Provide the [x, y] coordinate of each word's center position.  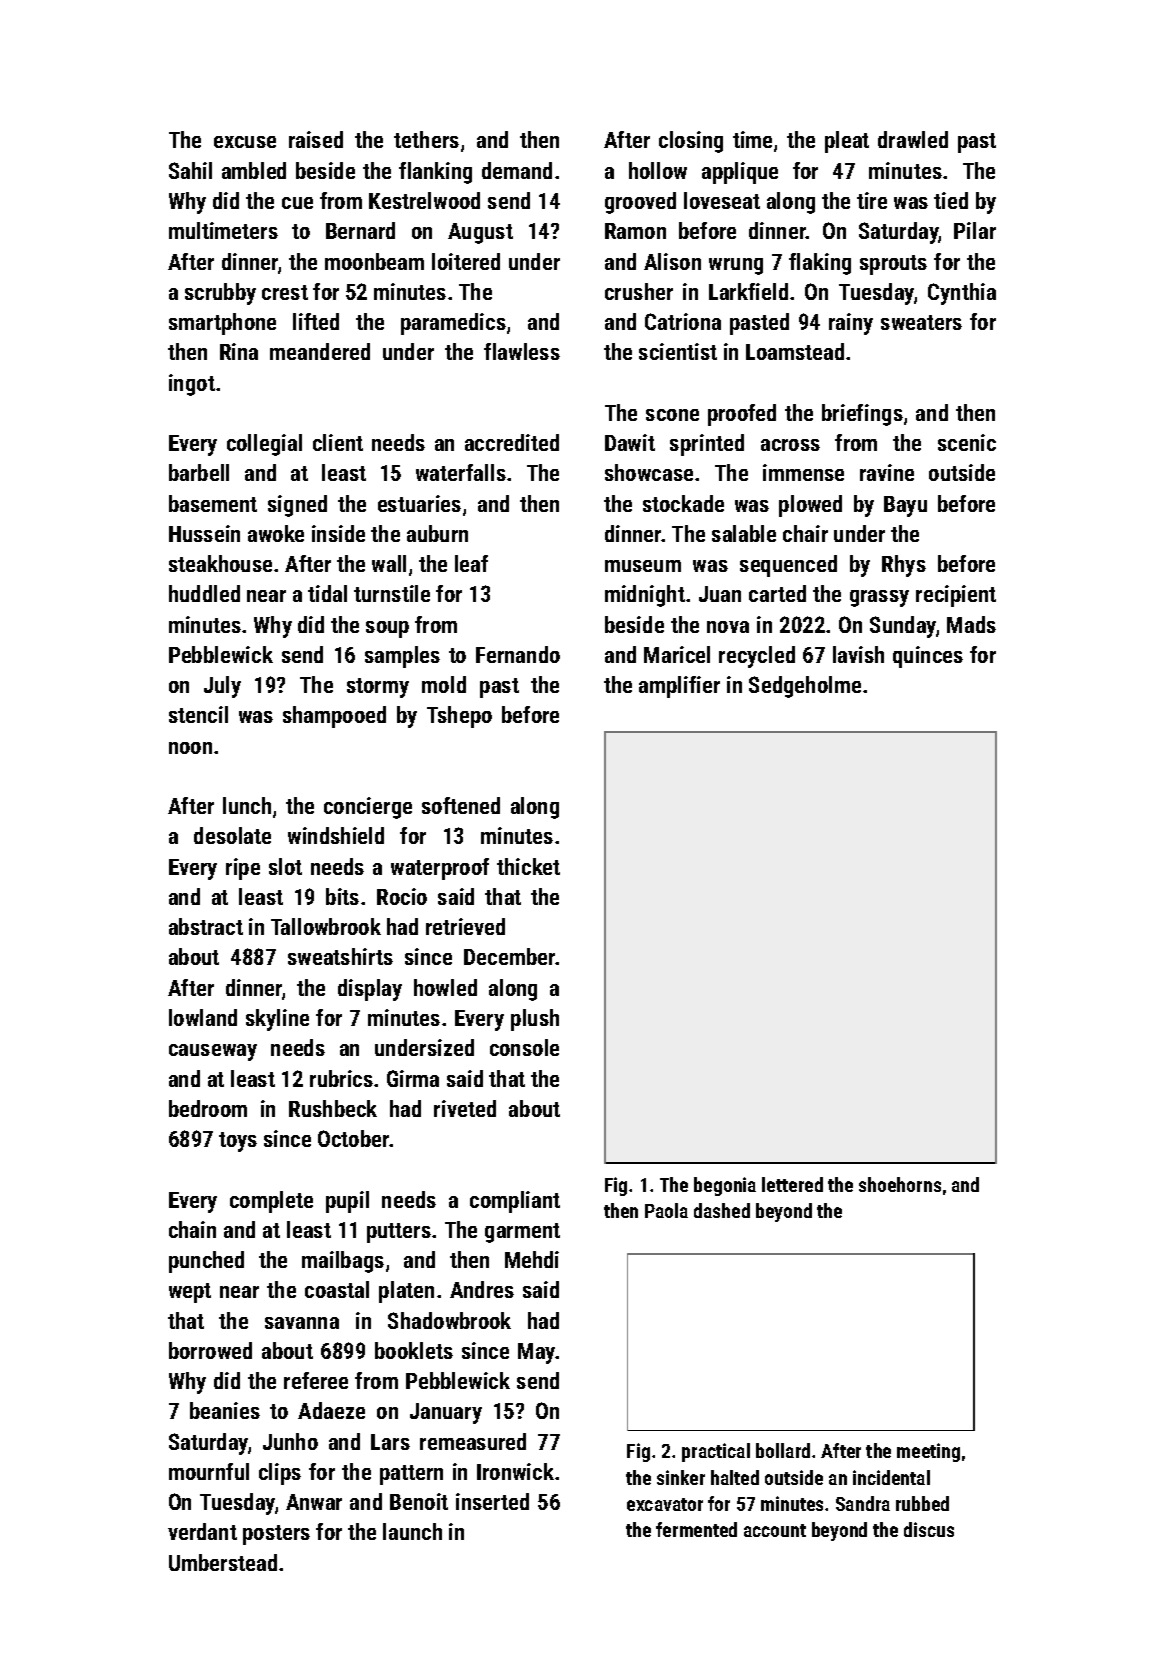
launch [412, 1531]
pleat [847, 142]
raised [316, 139]
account [775, 1530]
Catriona [683, 321]
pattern [411, 1475]
